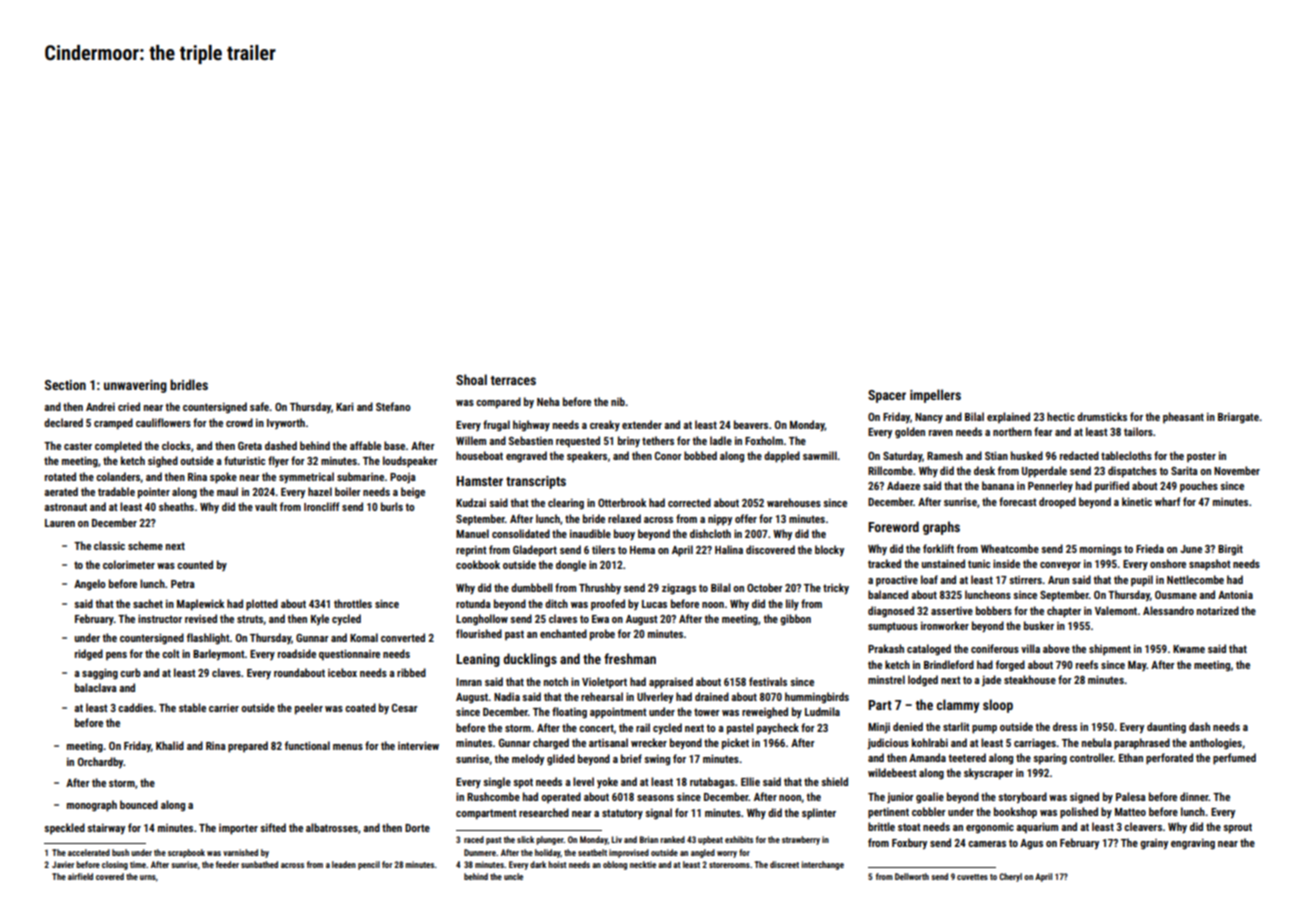  What do you see at coordinates (1234, 759) in the screenshot?
I see `perfumed` at bounding box center [1234, 759].
